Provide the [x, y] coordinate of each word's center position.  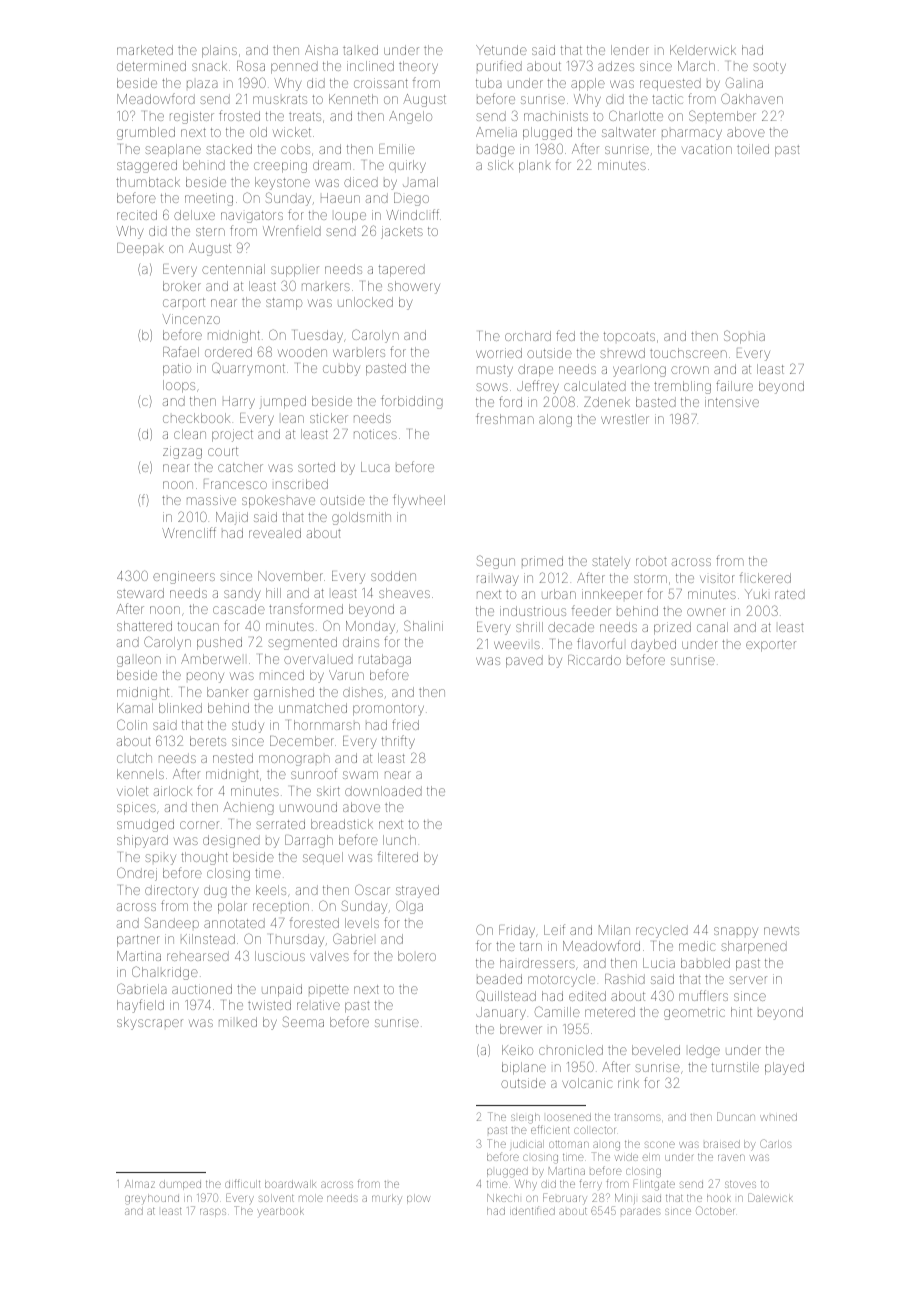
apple [588, 84]
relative [318, 1005]
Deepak [140, 249]
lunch [399, 840]
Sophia [744, 337]
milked [238, 1022]
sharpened [754, 947]
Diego [411, 199]
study [248, 726]
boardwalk [290, 1184]
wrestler [625, 419]
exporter [771, 646]
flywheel [419, 501]
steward [140, 593]
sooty [769, 68]
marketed [145, 50]
